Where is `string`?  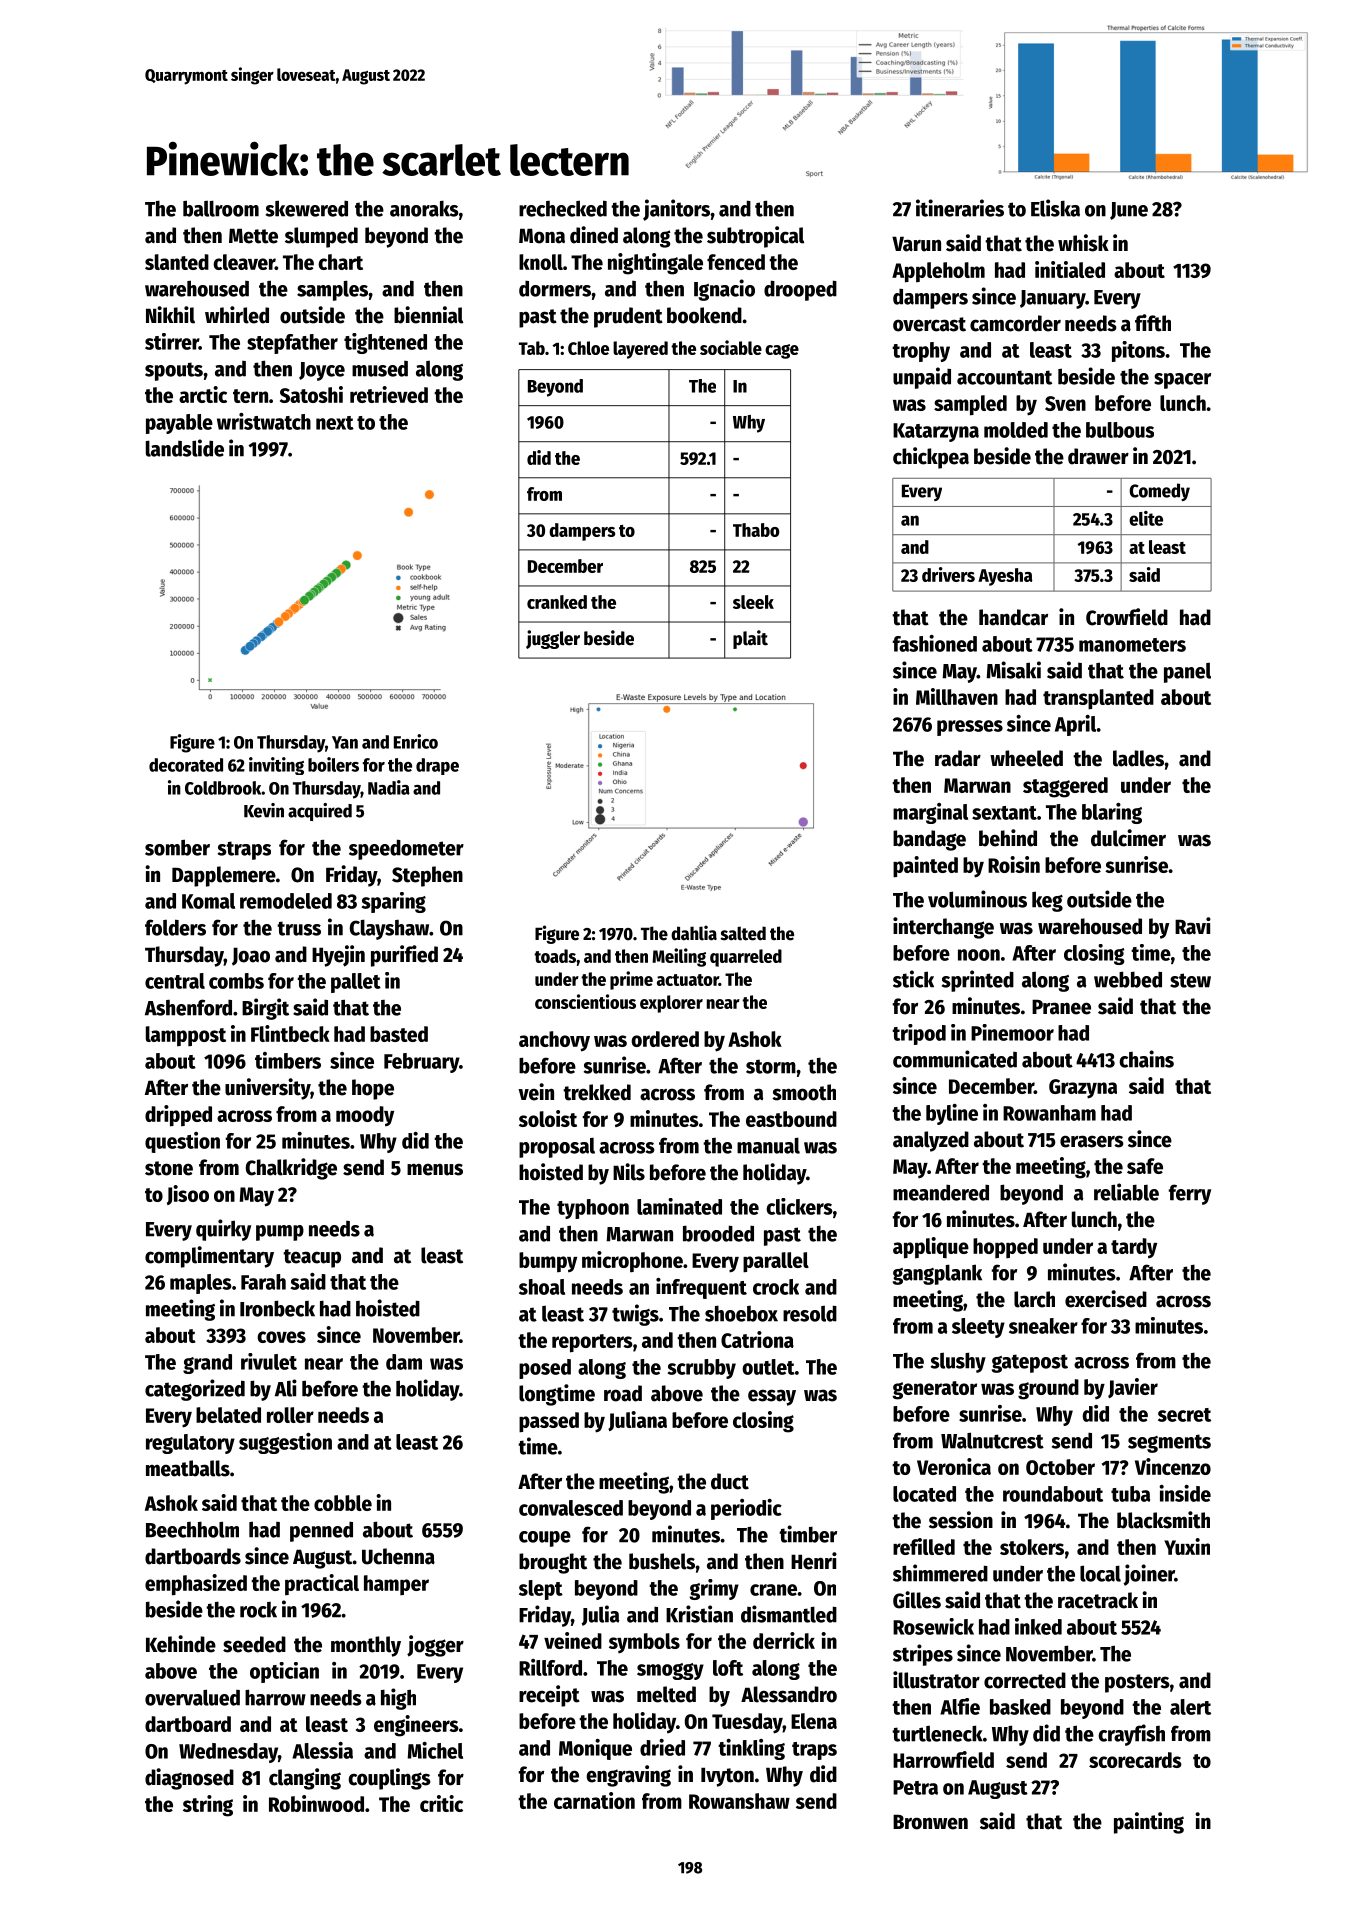 string is located at coordinates (208, 1806).
